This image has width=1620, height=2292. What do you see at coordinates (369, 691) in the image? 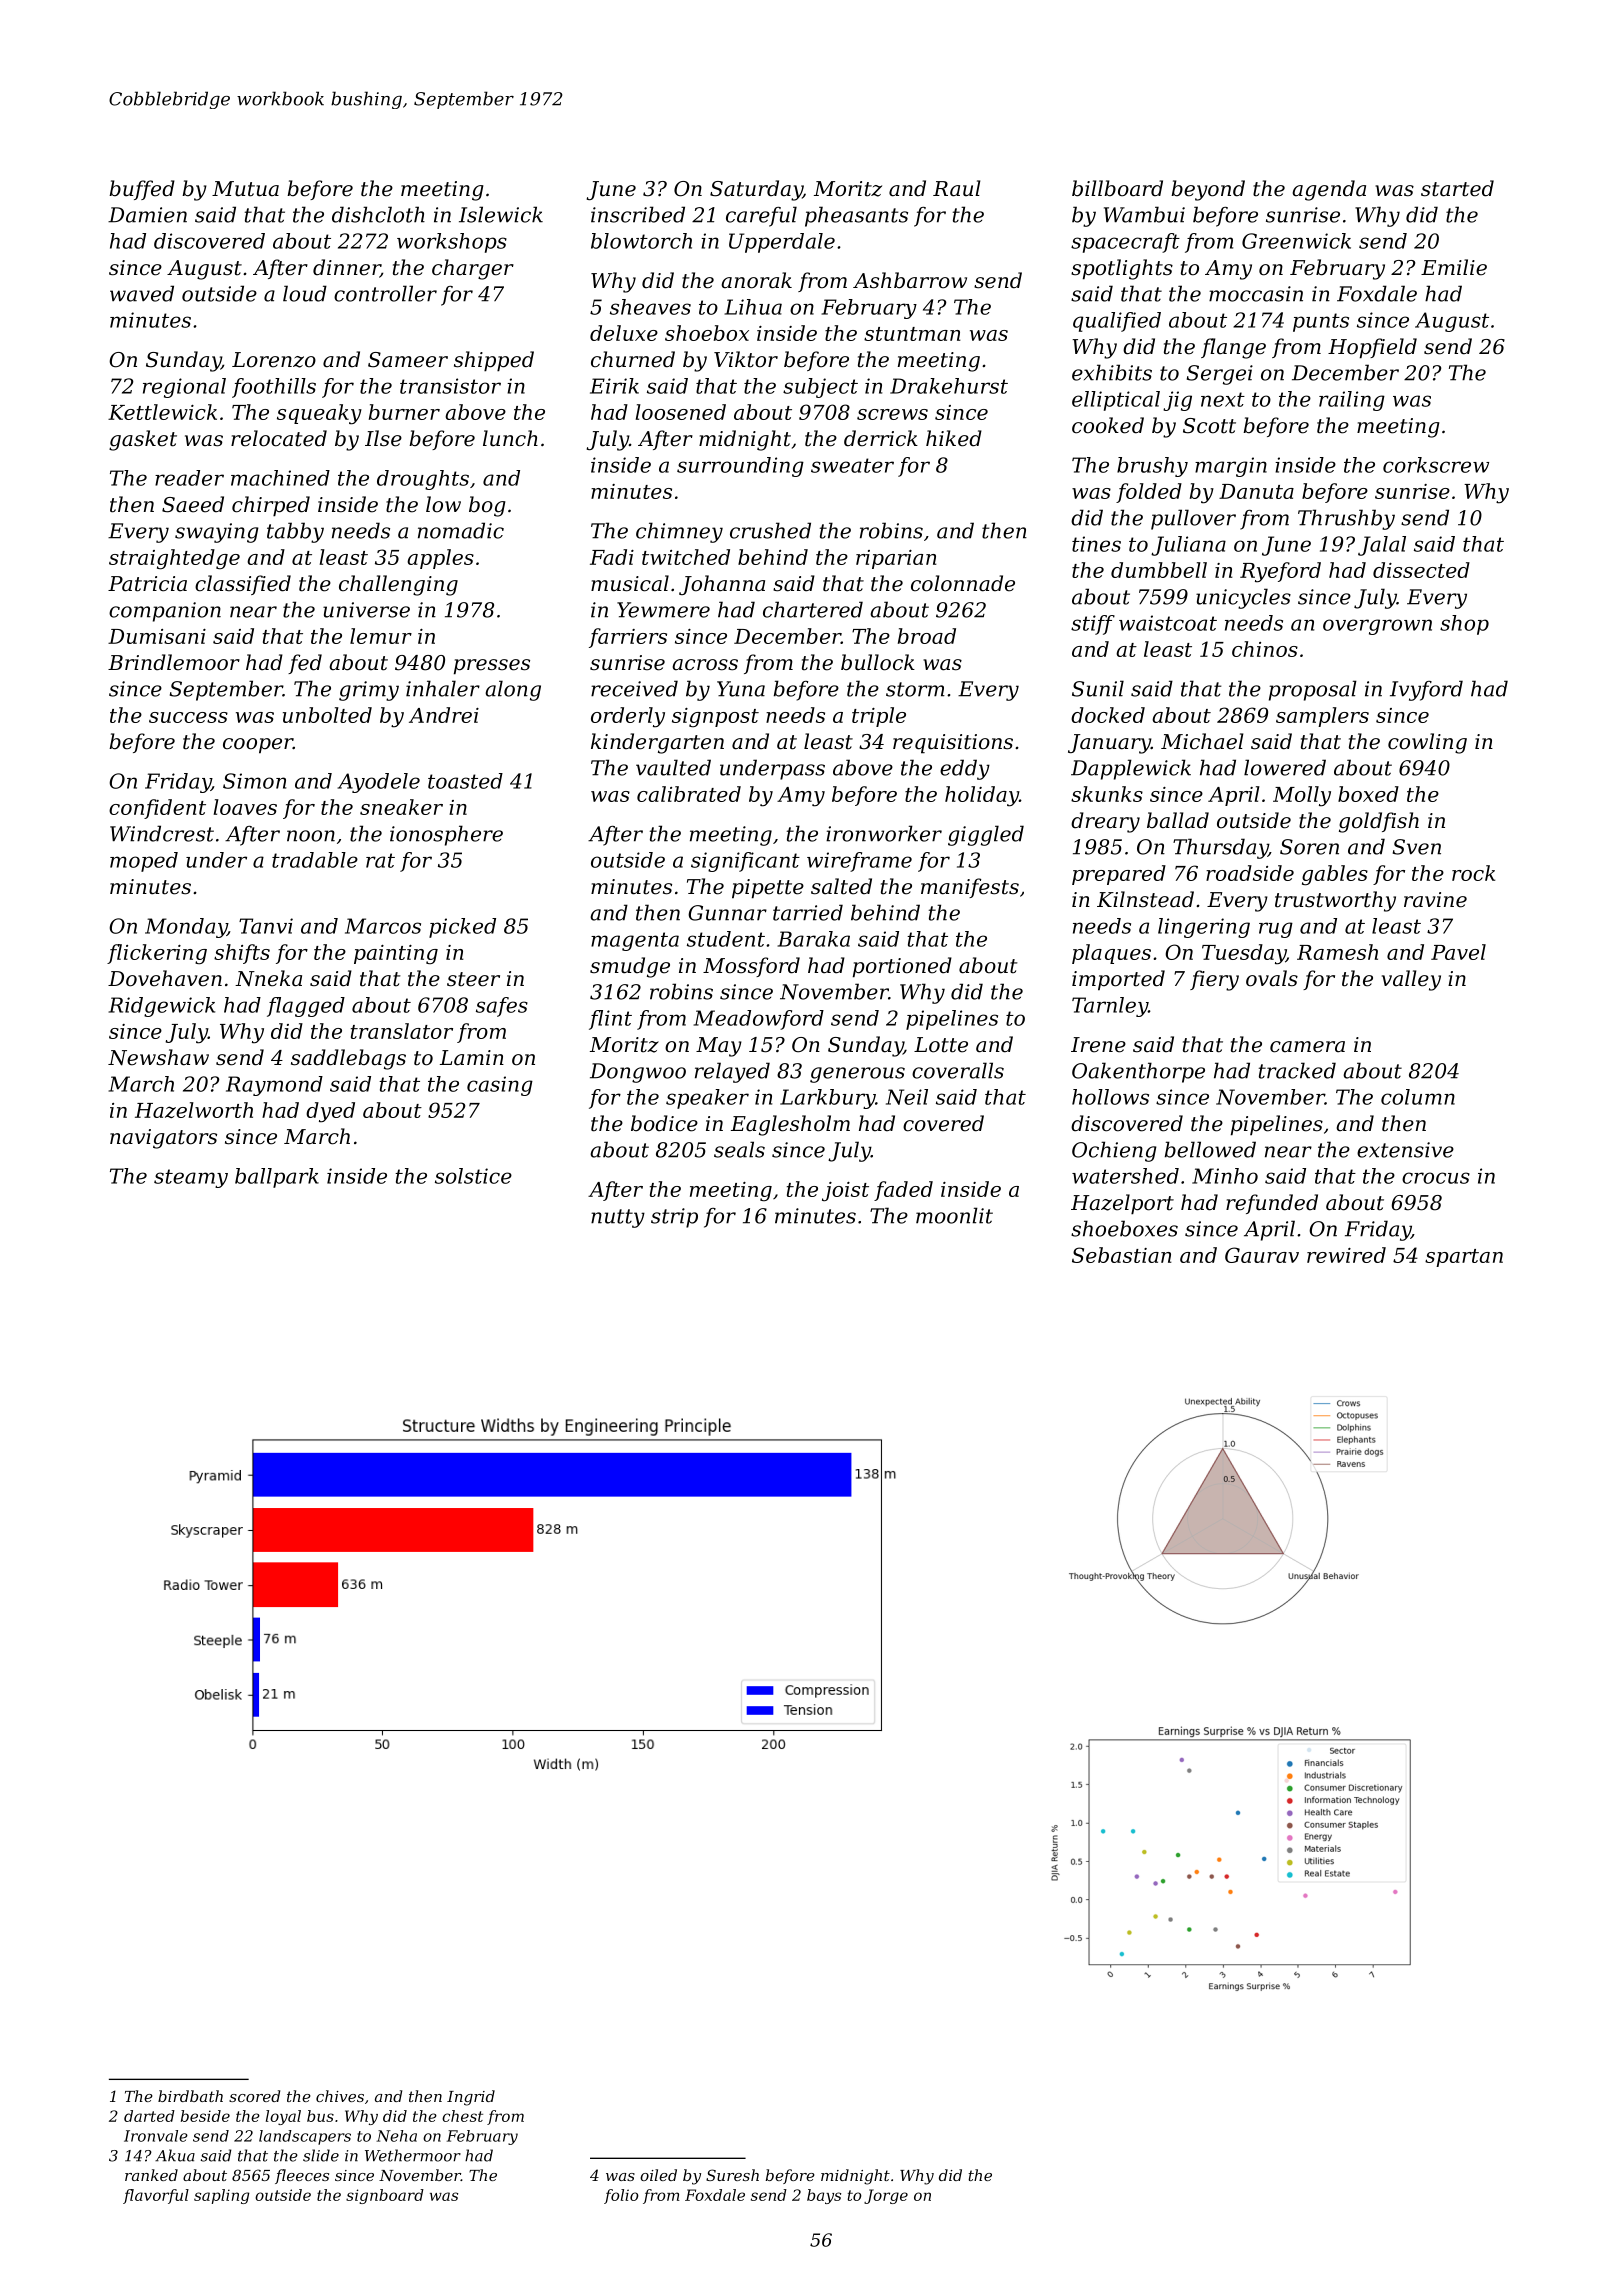
I see `grimy` at bounding box center [369, 691].
